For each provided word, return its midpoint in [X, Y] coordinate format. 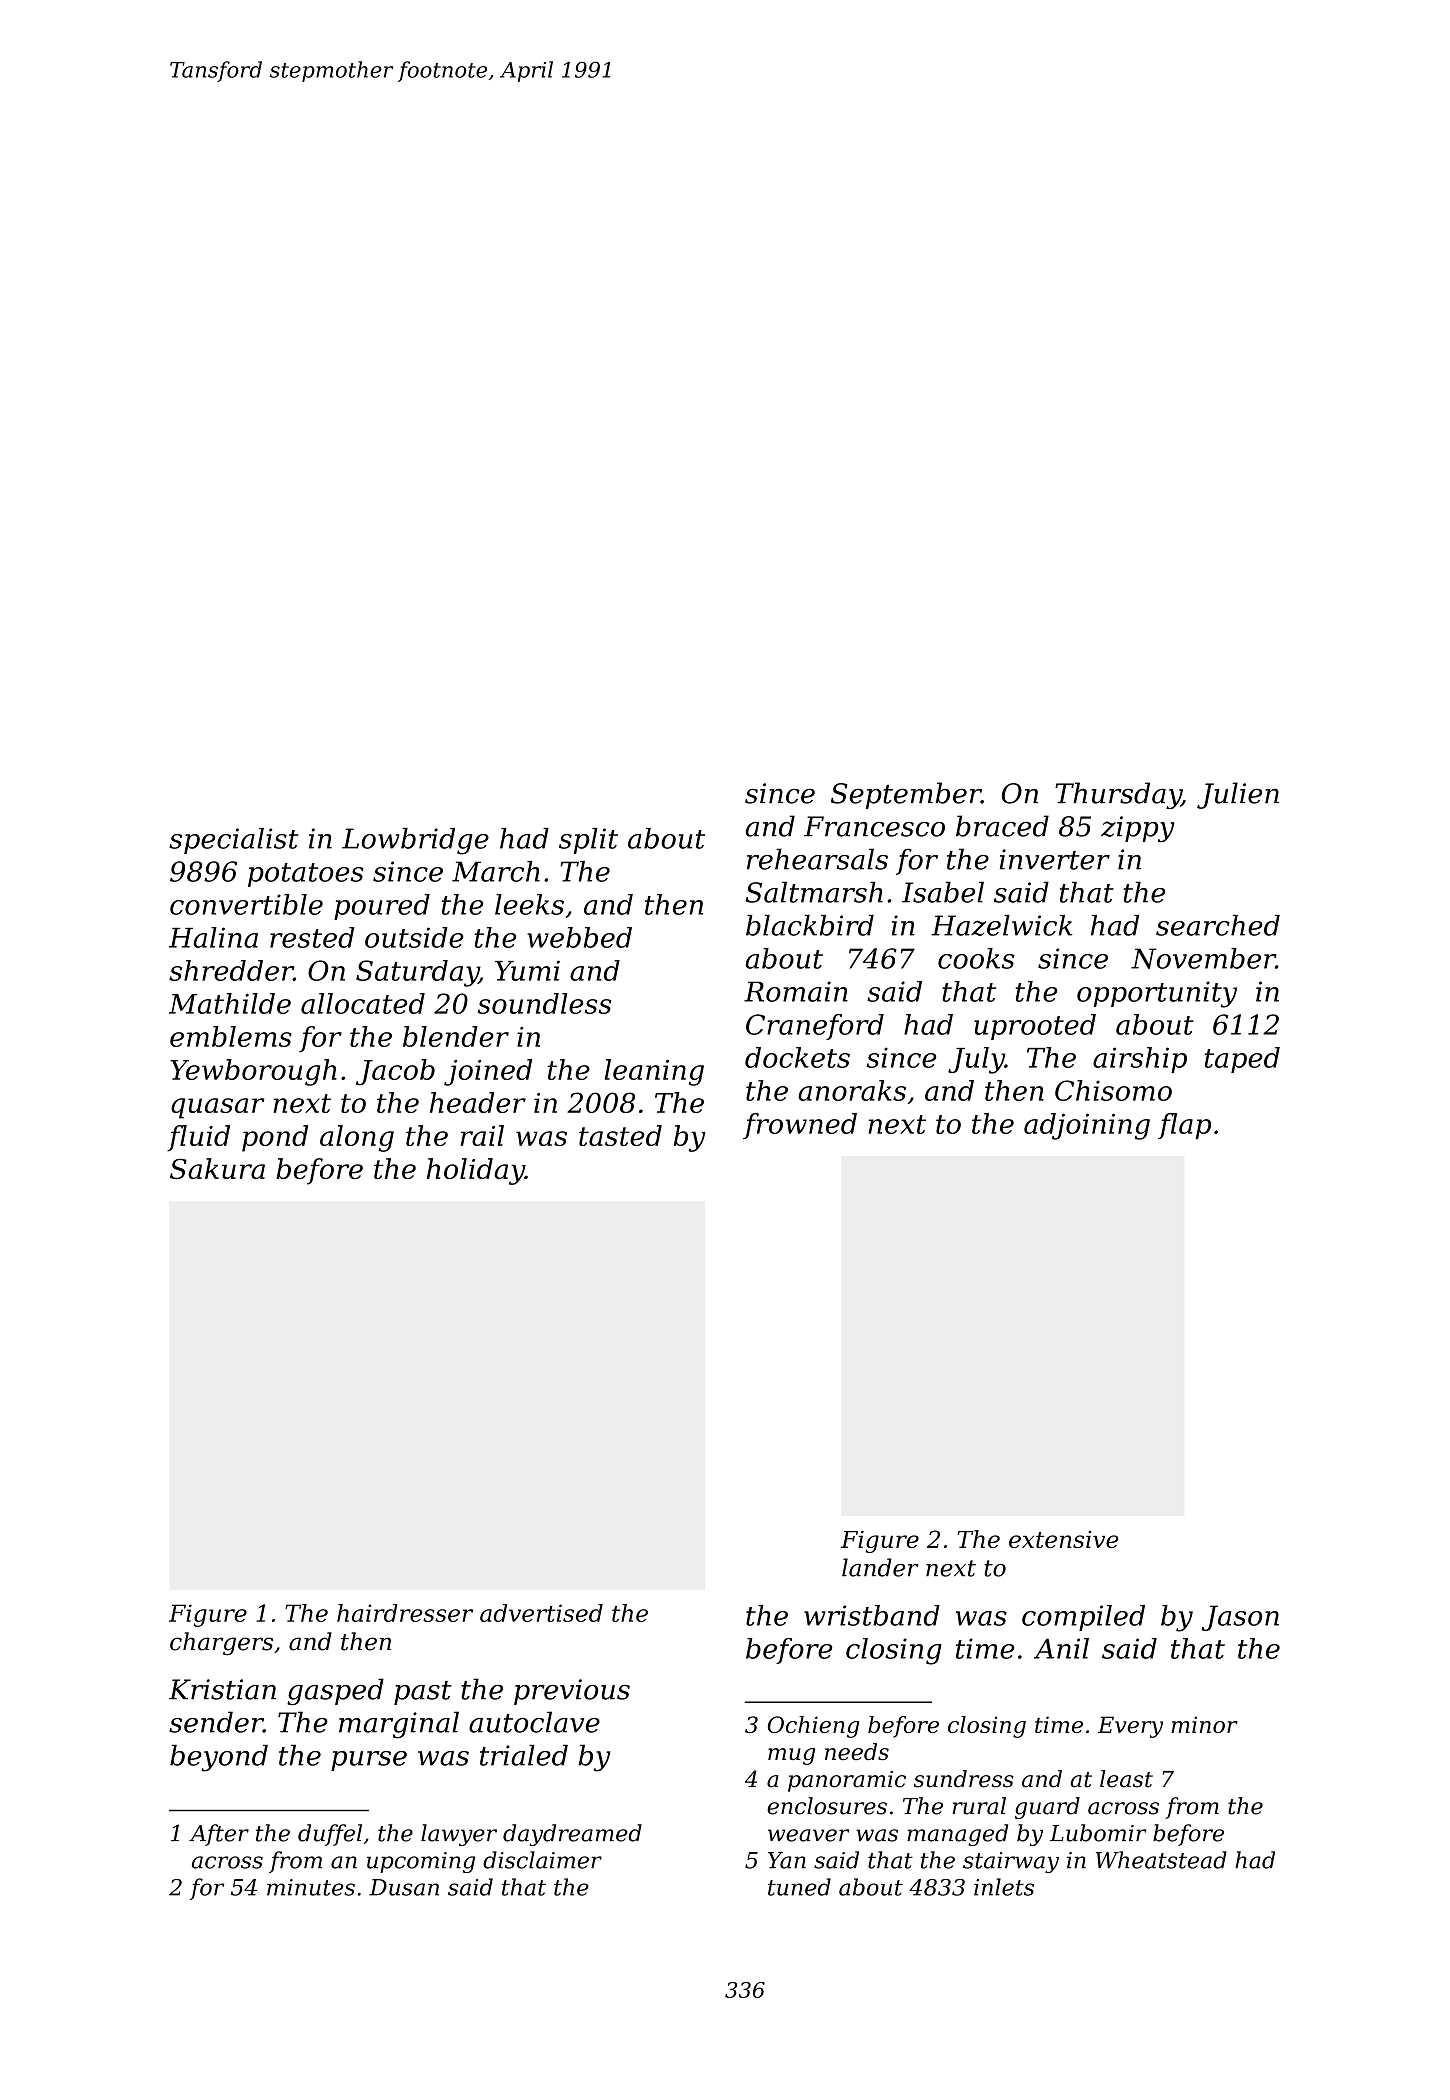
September [906, 795]
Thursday [1118, 795]
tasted [620, 1135]
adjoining [1087, 1126]
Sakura [217, 1168]
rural [979, 1806]
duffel [330, 1835]
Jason [1240, 1618]
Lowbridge [415, 841]
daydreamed [572, 1835]
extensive [1064, 1539]
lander [880, 1567]
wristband [872, 1615]
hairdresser [405, 1613]
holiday [476, 1171]
